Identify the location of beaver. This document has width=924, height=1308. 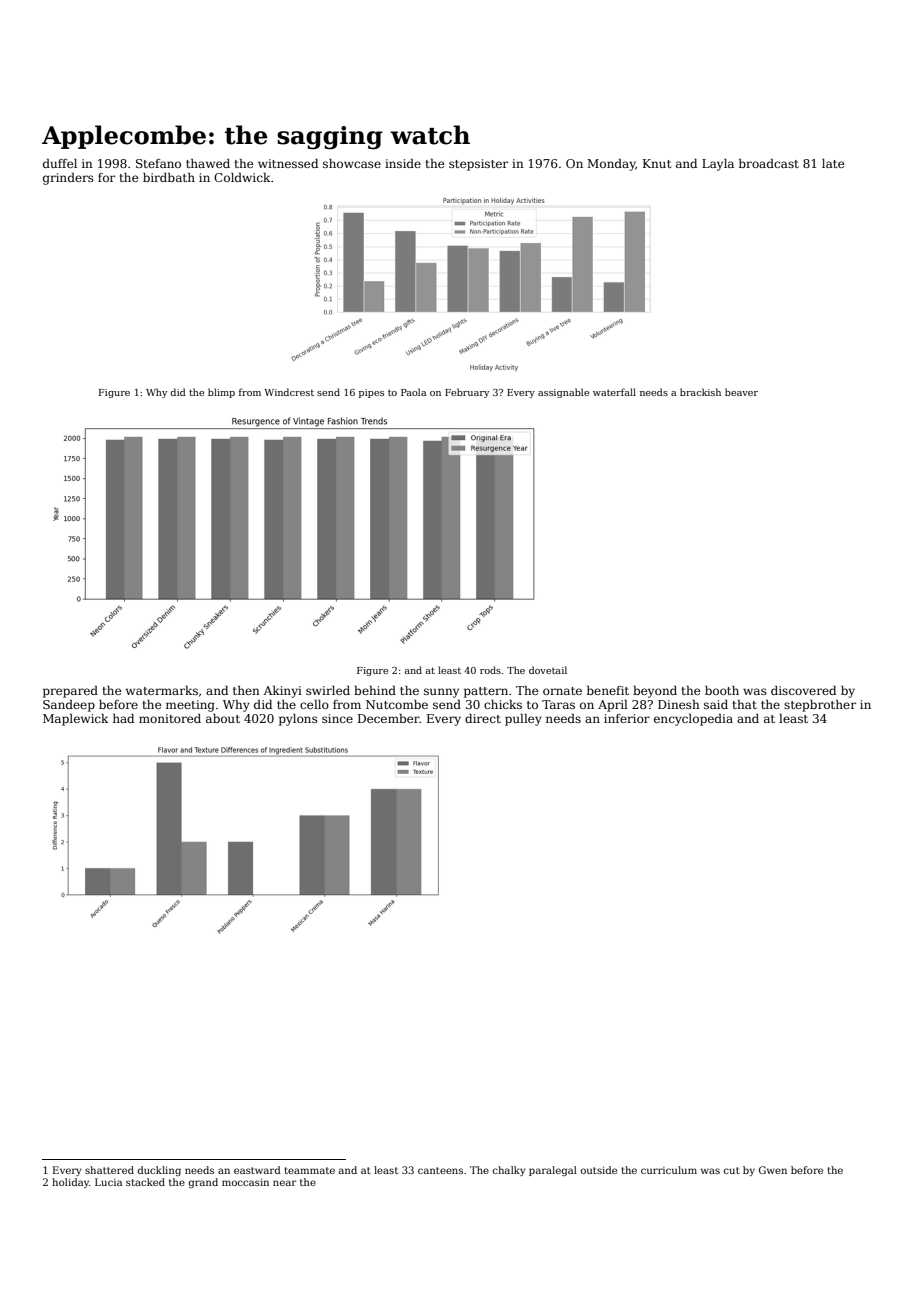
(741, 392).
